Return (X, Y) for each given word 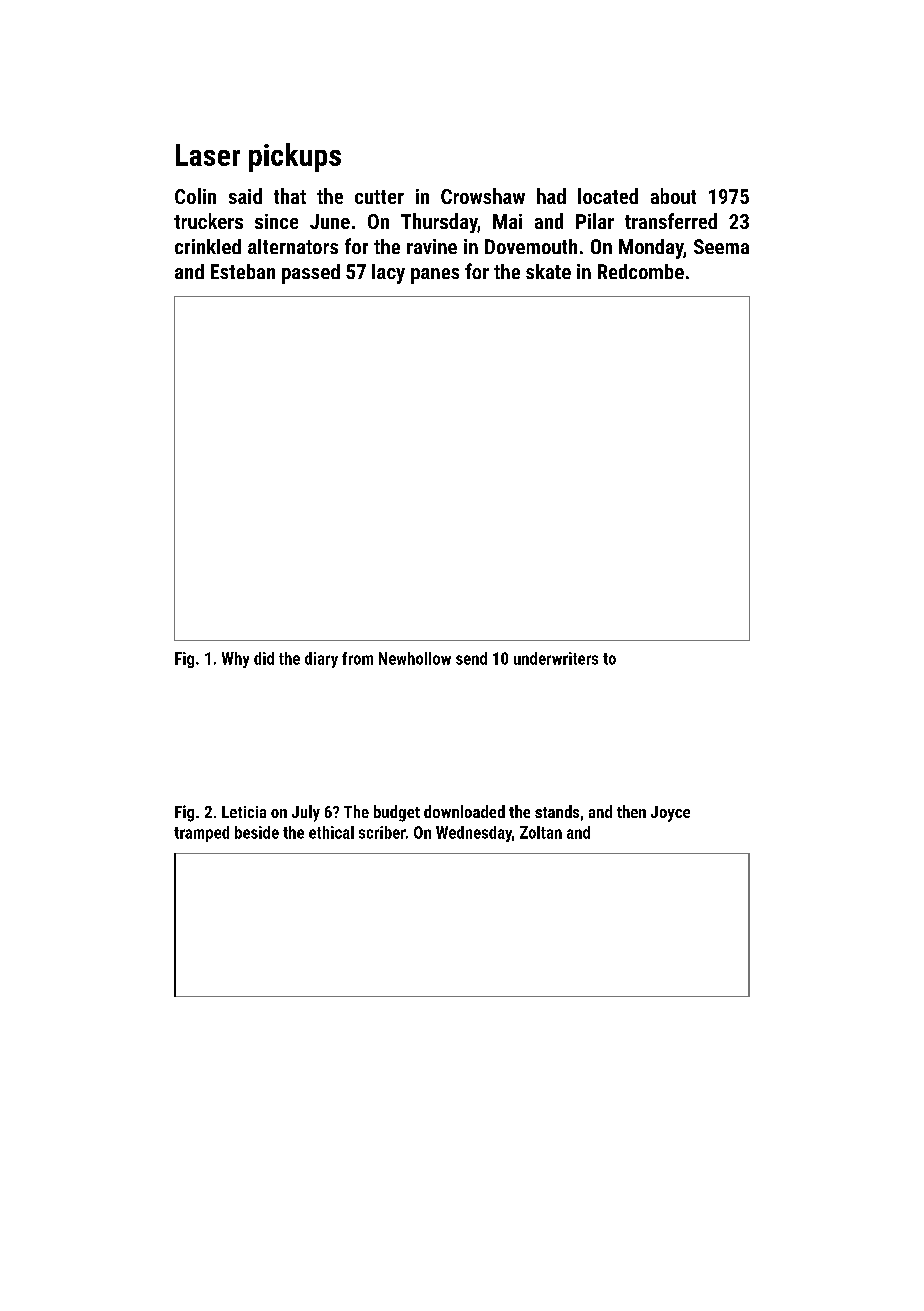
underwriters (556, 658)
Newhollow (415, 658)
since (276, 221)
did (264, 658)
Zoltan (541, 832)
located (608, 196)
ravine (432, 246)
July (306, 813)
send (471, 658)
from (357, 658)
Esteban (243, 271)
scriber (382, 832)
